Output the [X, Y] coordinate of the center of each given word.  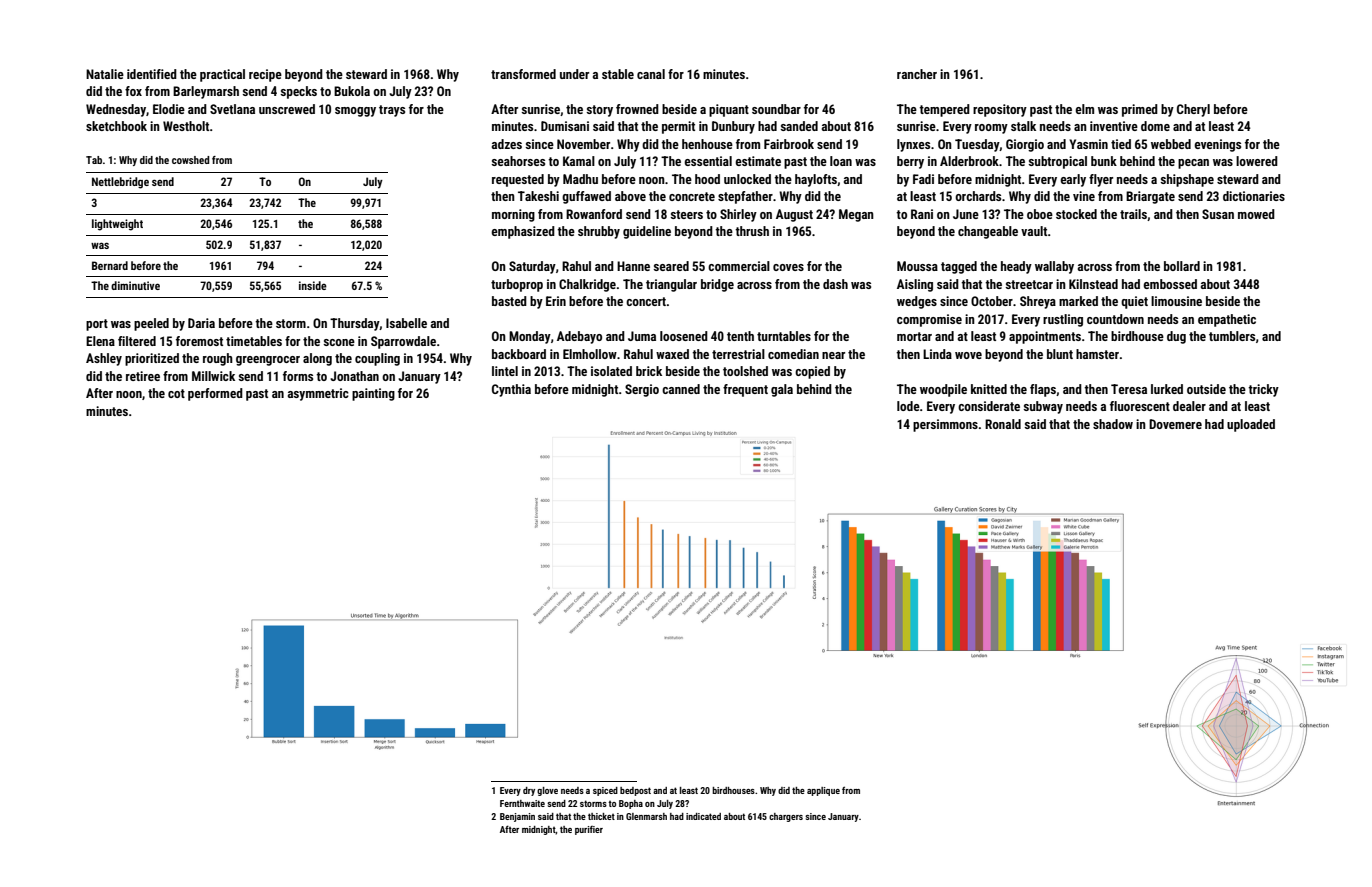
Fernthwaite [522, 803]
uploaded [1251, 425]
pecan [1193, 164]
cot [176, 393]
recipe [265, 75]
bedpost [635, 791]
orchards [978, 196]
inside [313, 285]
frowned [637, 109]
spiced [605, 791]
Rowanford [594, 214]
